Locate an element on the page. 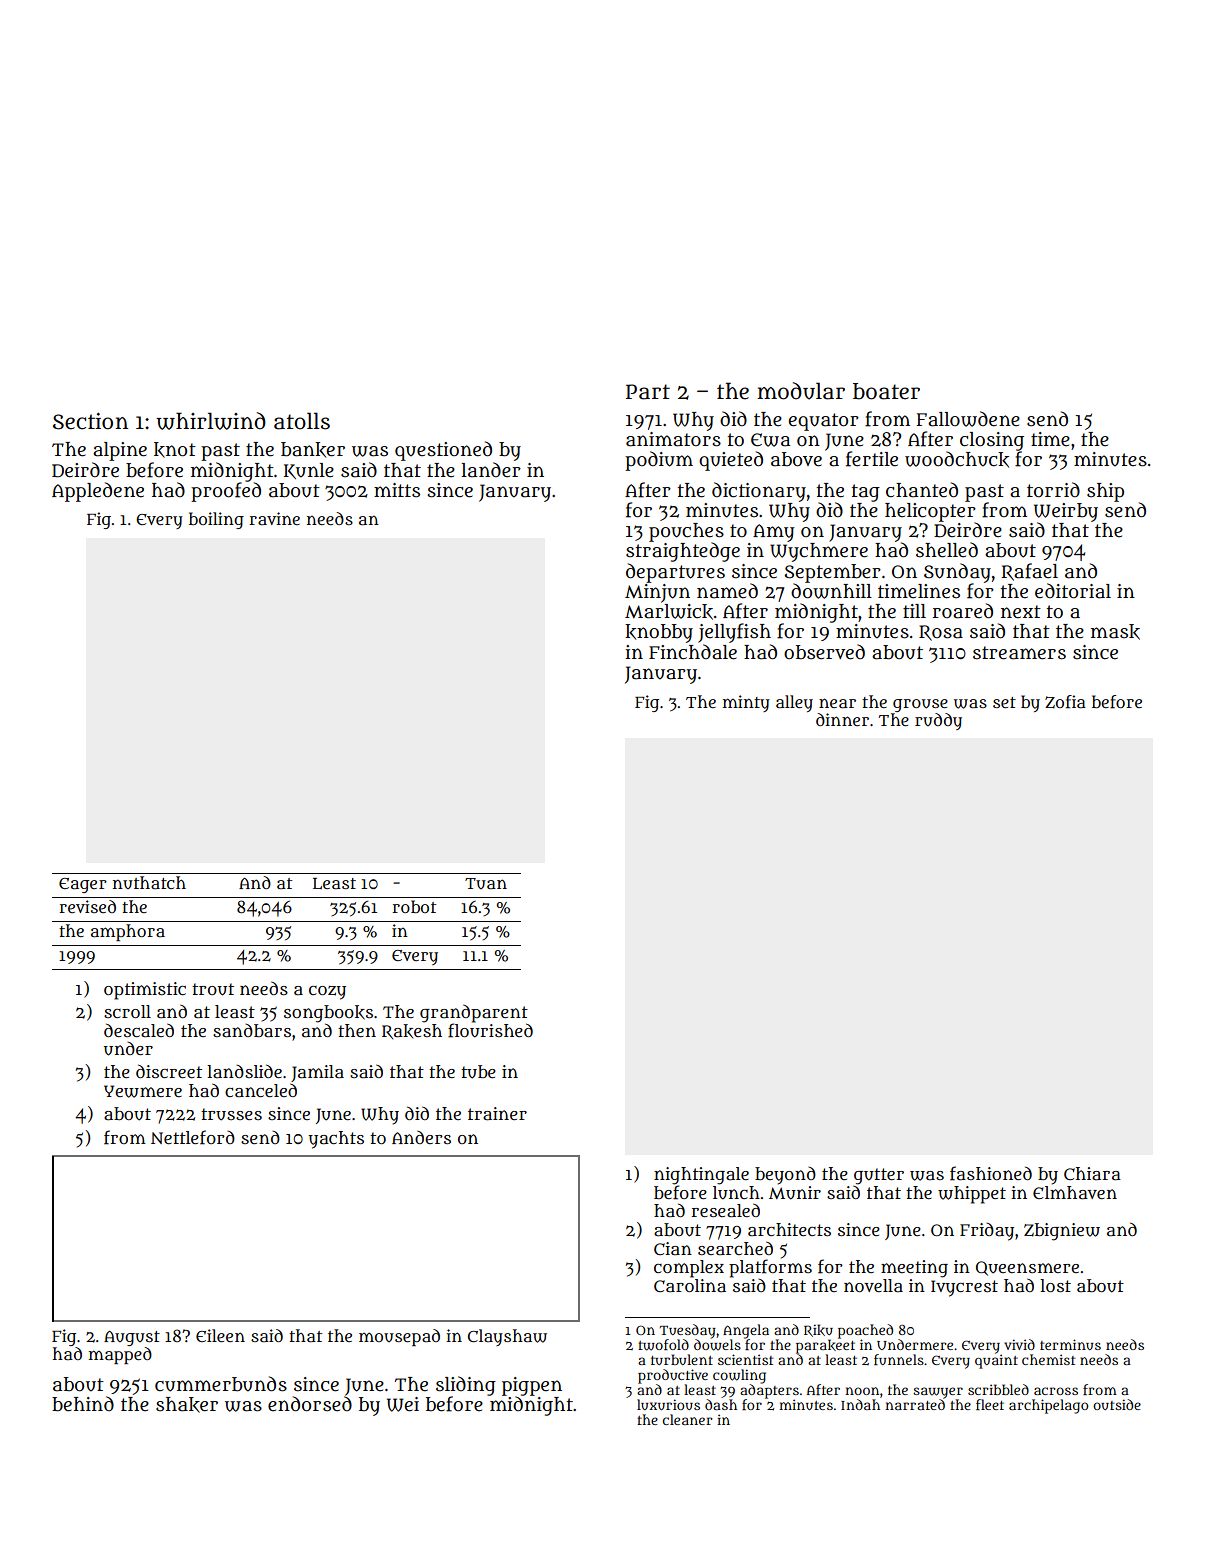 This page has height=1560, width=1205. cleaner is located at coordinates (688, 1419).
